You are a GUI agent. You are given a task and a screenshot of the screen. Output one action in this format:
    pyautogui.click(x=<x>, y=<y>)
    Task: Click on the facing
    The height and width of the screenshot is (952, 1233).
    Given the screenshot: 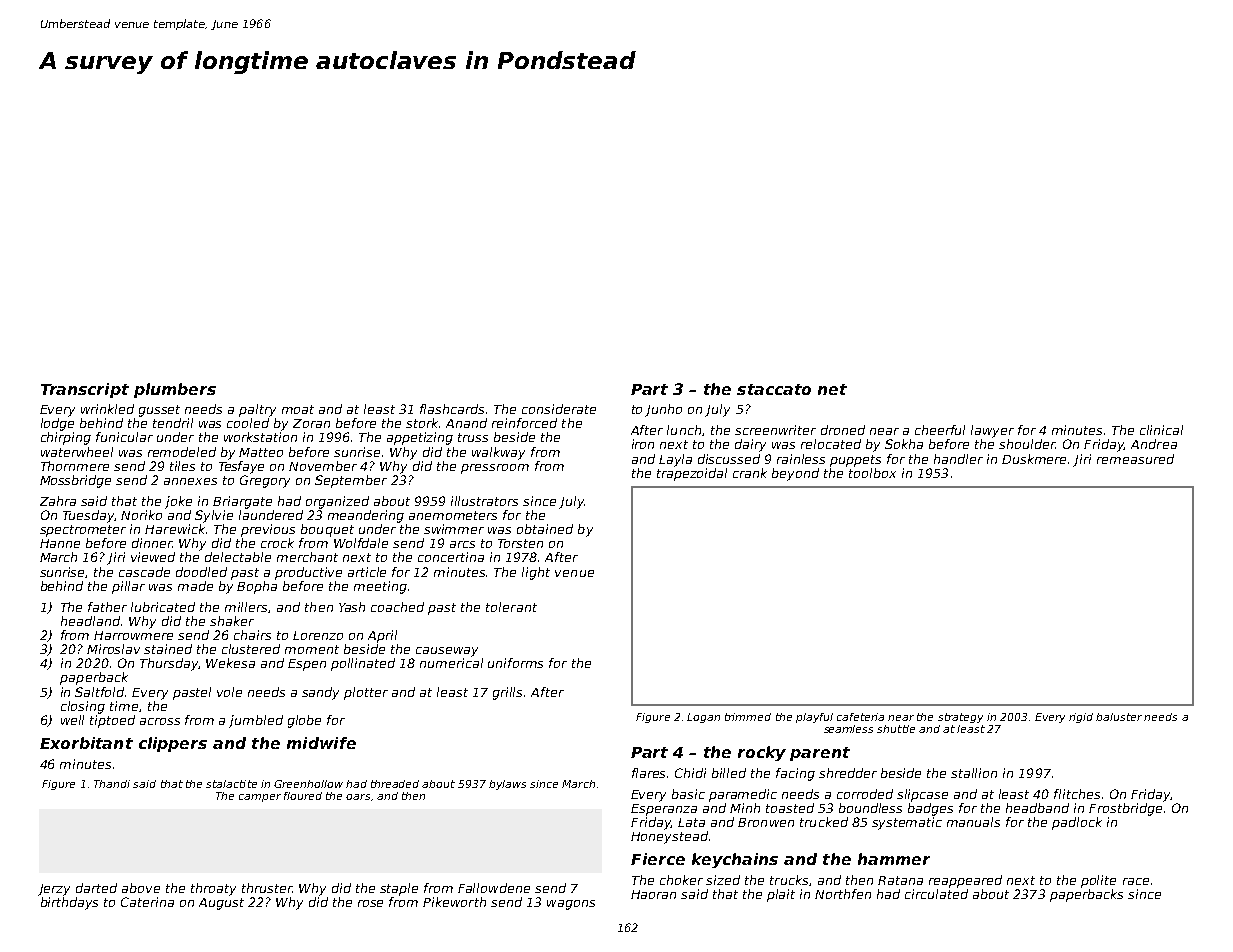 What is the action you would take?
    pyautogui.click(x=795, y=774)
